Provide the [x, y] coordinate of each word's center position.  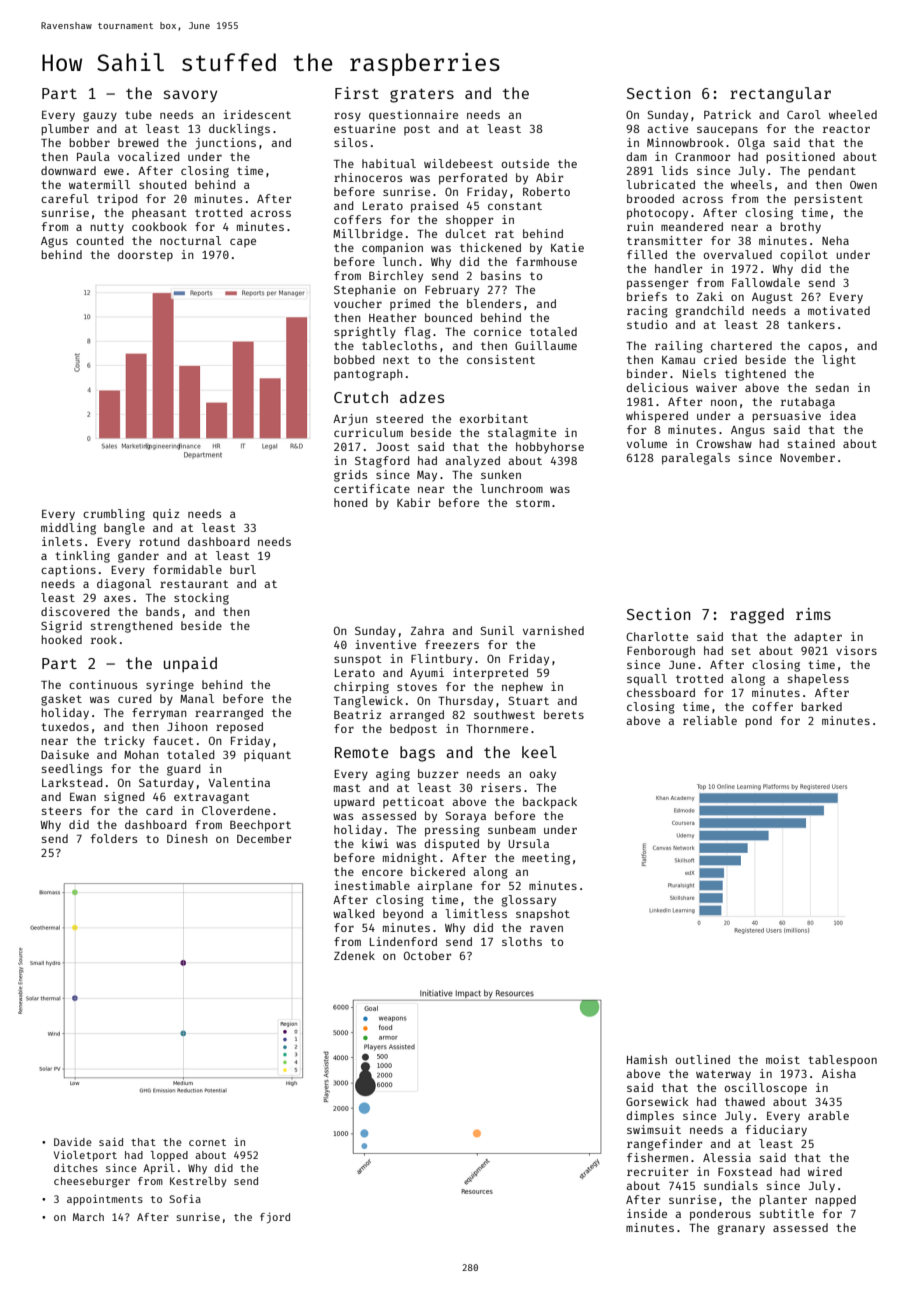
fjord [275, 1217]
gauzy [100, 117]
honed [351, 502]
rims [813, 614]
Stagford [382, 462]
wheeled [853, 114]
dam [636, 156]
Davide [73, 1142]
